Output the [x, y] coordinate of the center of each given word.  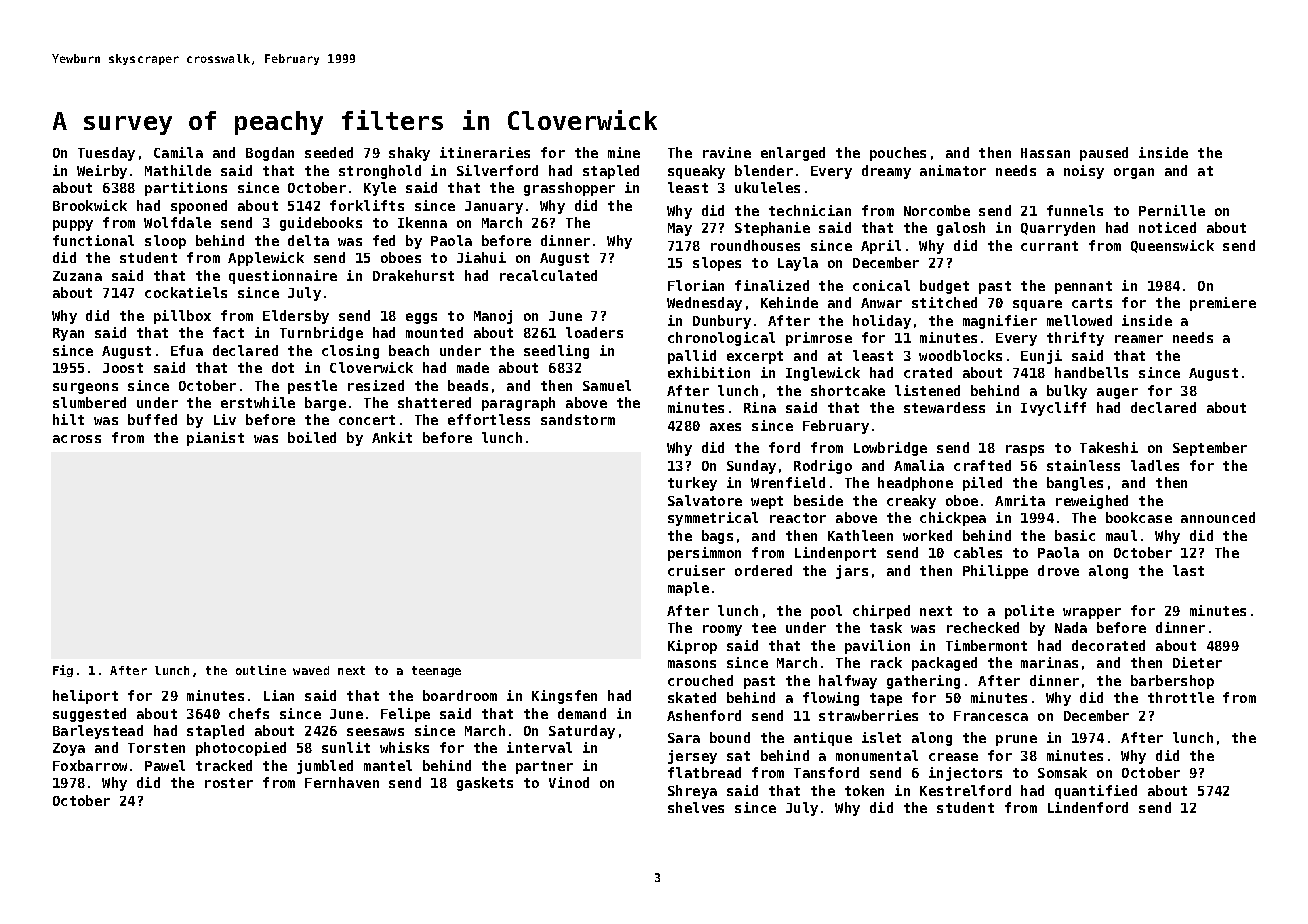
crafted [982, 465]
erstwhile [258, 402]
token [864, 790]
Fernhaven [342, 782]
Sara [684, 738]
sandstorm [578, 419]
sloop [165, 242]
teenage [436, 671]
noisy [1084, 172]
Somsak [1062, 772]
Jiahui [481, 257]
